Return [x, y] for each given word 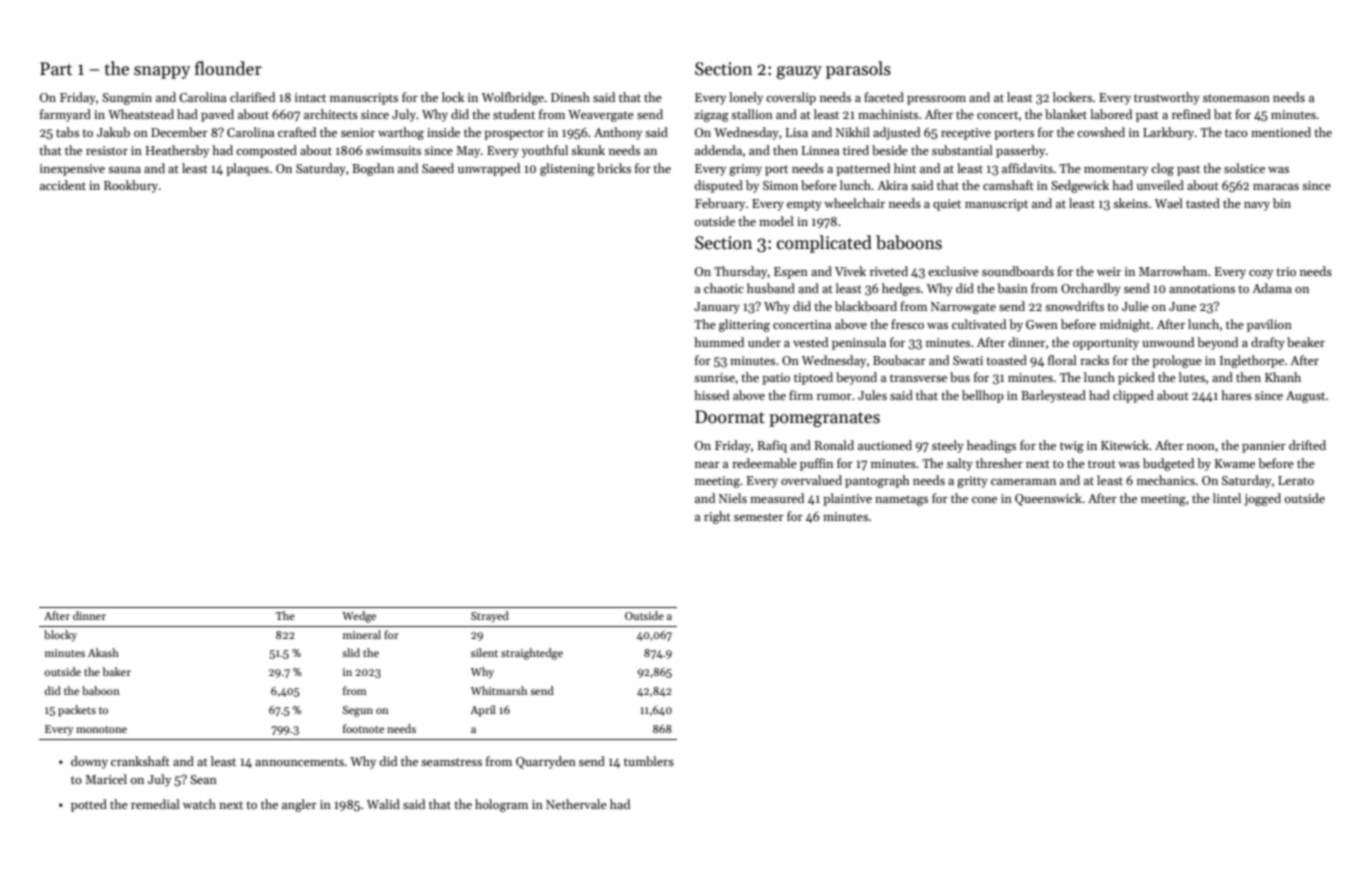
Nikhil [853, 132]
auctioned [885, 445]
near [707, 465]
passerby [1020, 151]
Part [56, 69]
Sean [203, 779]
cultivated [979, 324]
